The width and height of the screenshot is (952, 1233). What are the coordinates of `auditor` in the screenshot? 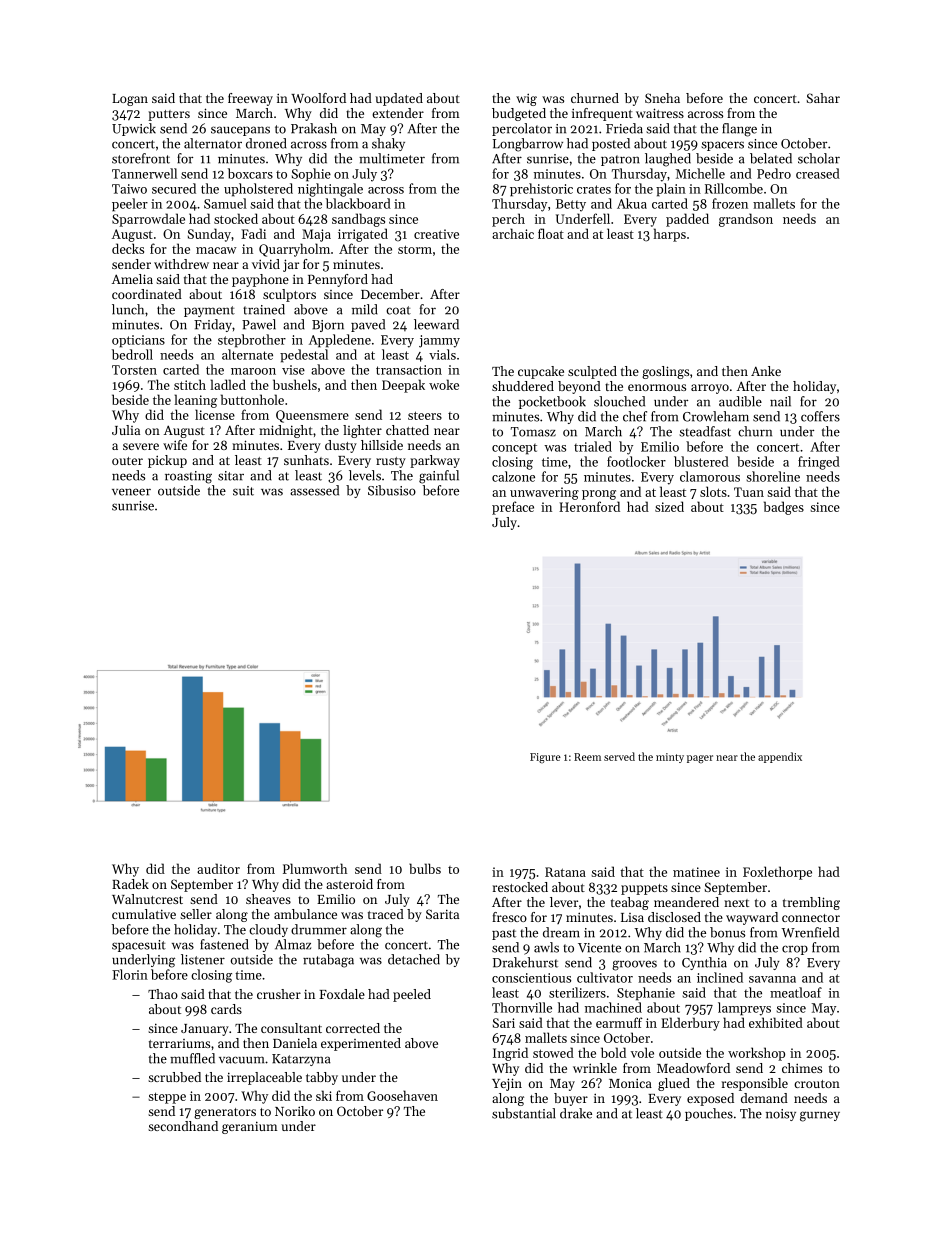 It's located at (218, 868).
